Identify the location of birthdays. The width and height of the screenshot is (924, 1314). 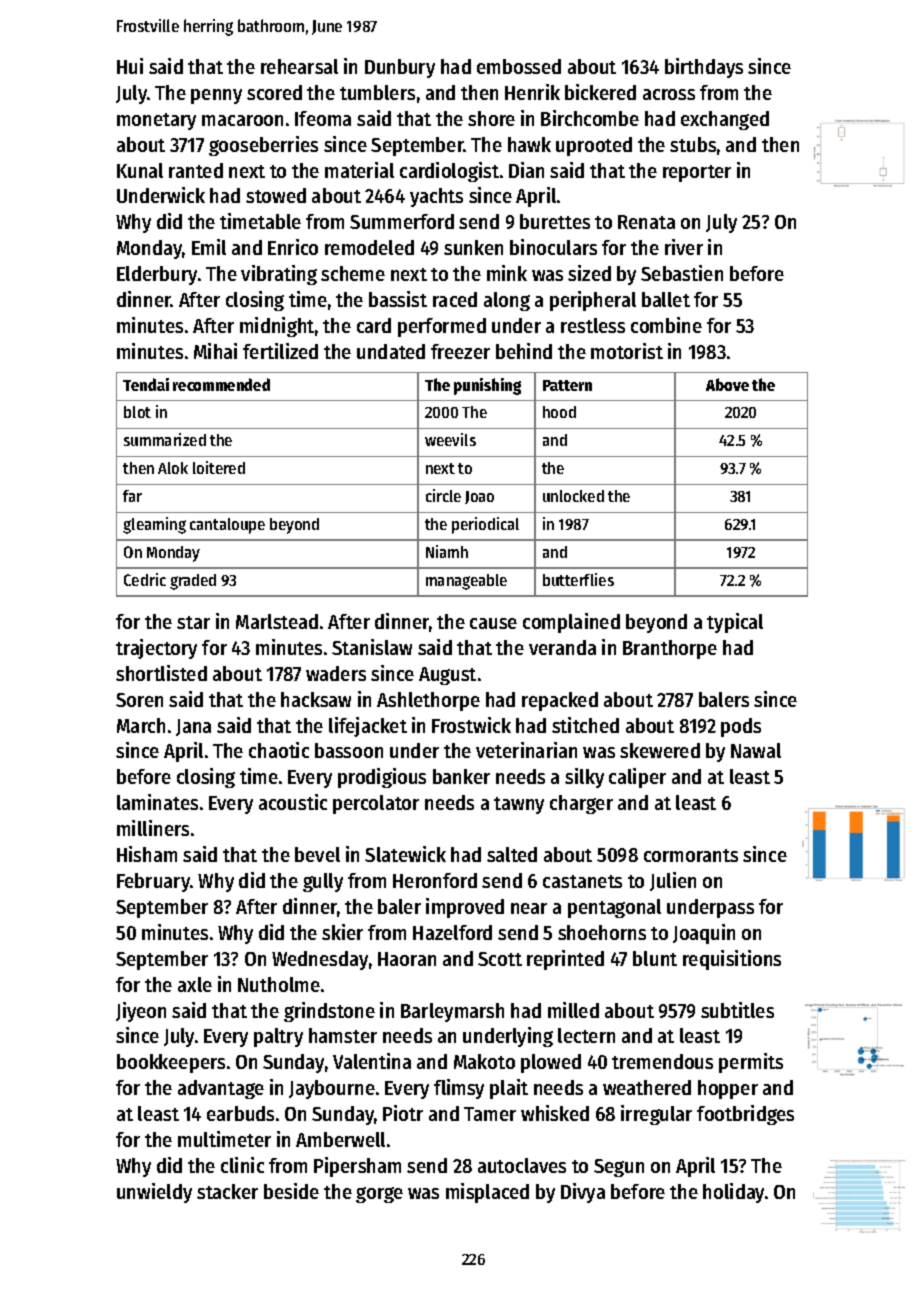
(704, 68).
